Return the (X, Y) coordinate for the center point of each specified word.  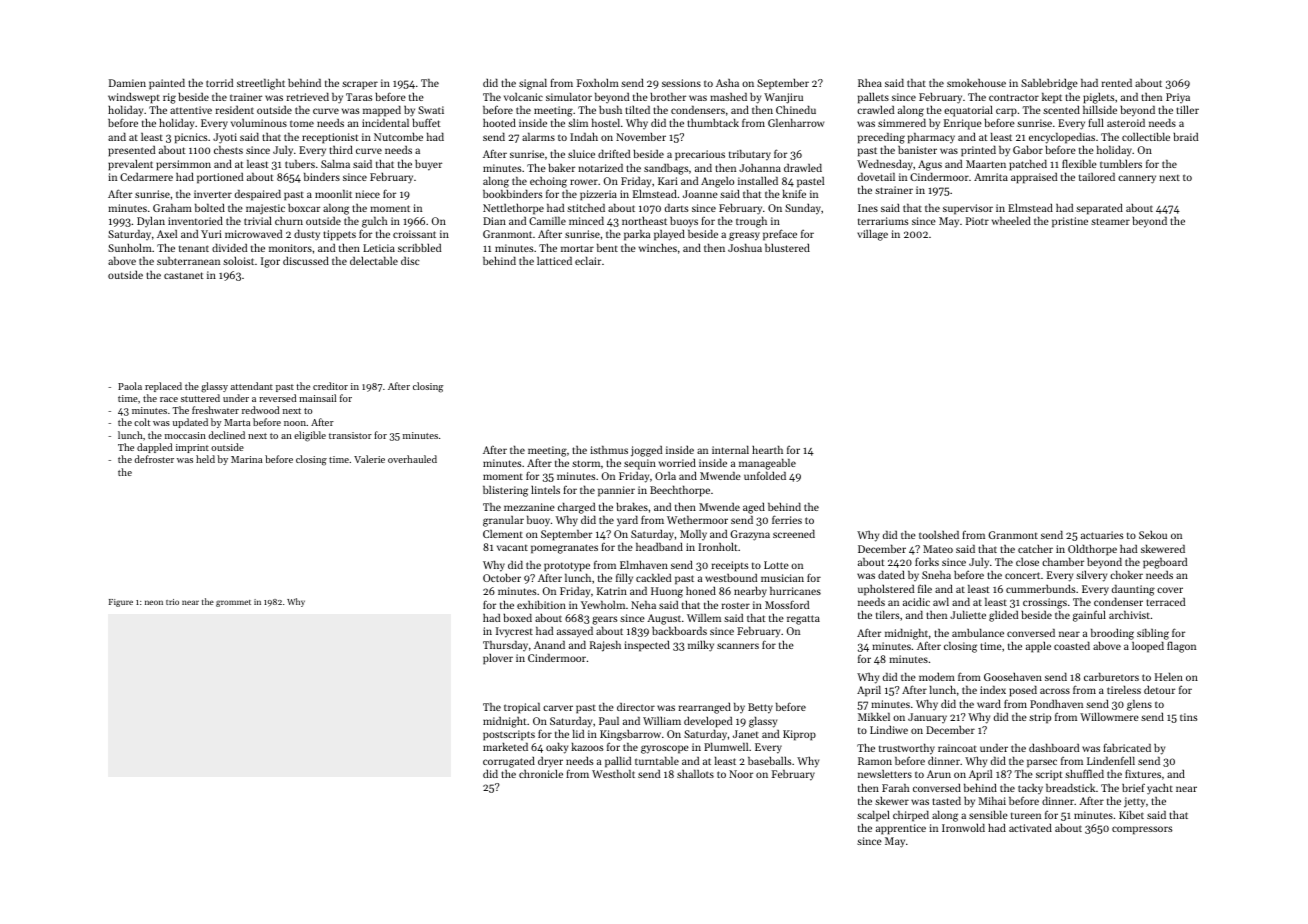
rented (1117, 83)
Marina (247, 459)
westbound (731, 578)
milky (701, 646)
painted (167, 84)
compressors (1142, 830)
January (927, 718)
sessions (681, 83)
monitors (290, 248)
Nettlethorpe (513, 209)
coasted (1072, 646)
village (872, 235)
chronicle (541, 774)
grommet (233, 603)
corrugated (509, 762)
